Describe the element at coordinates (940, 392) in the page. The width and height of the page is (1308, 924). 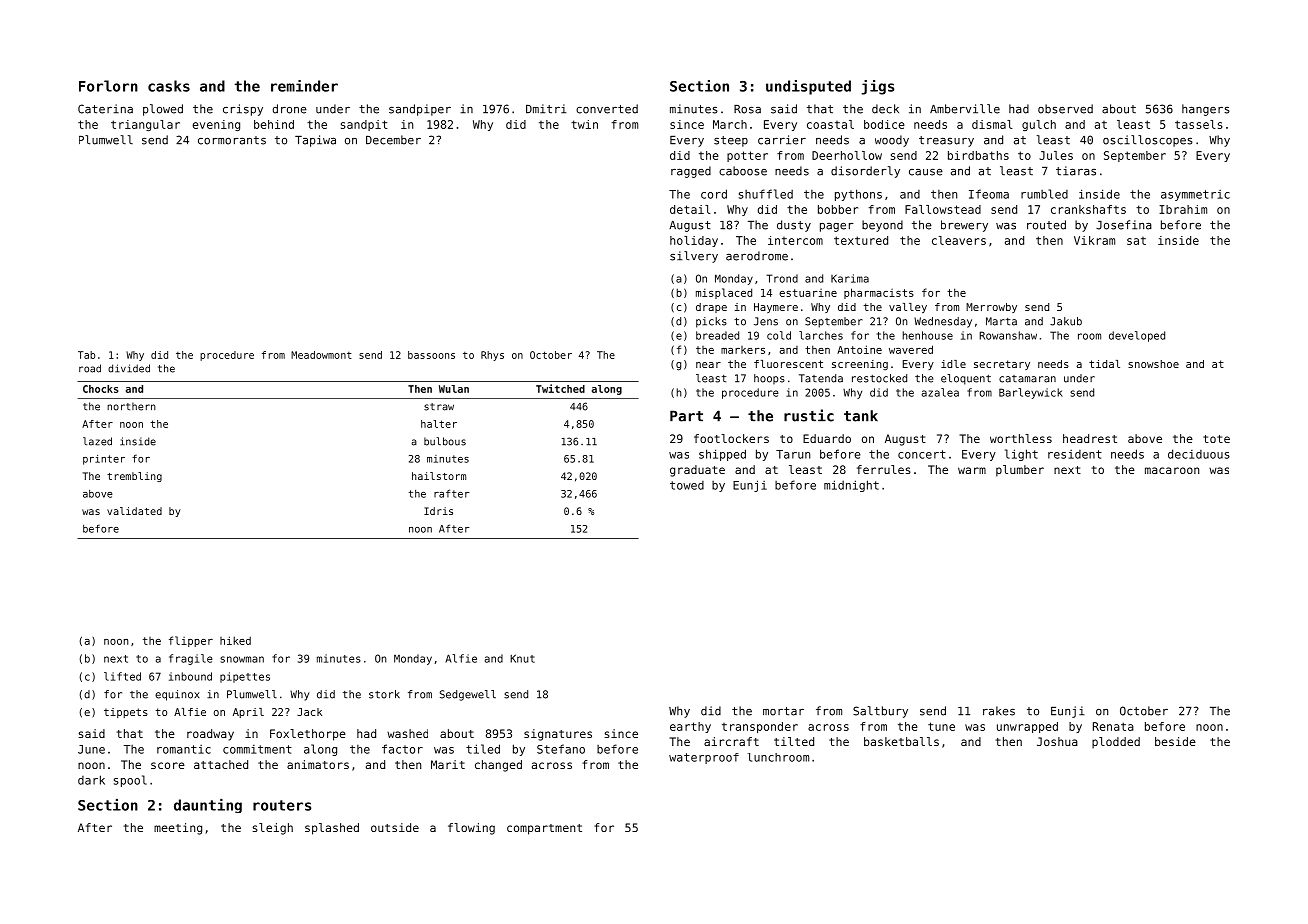
I see `azalea` at that location.
